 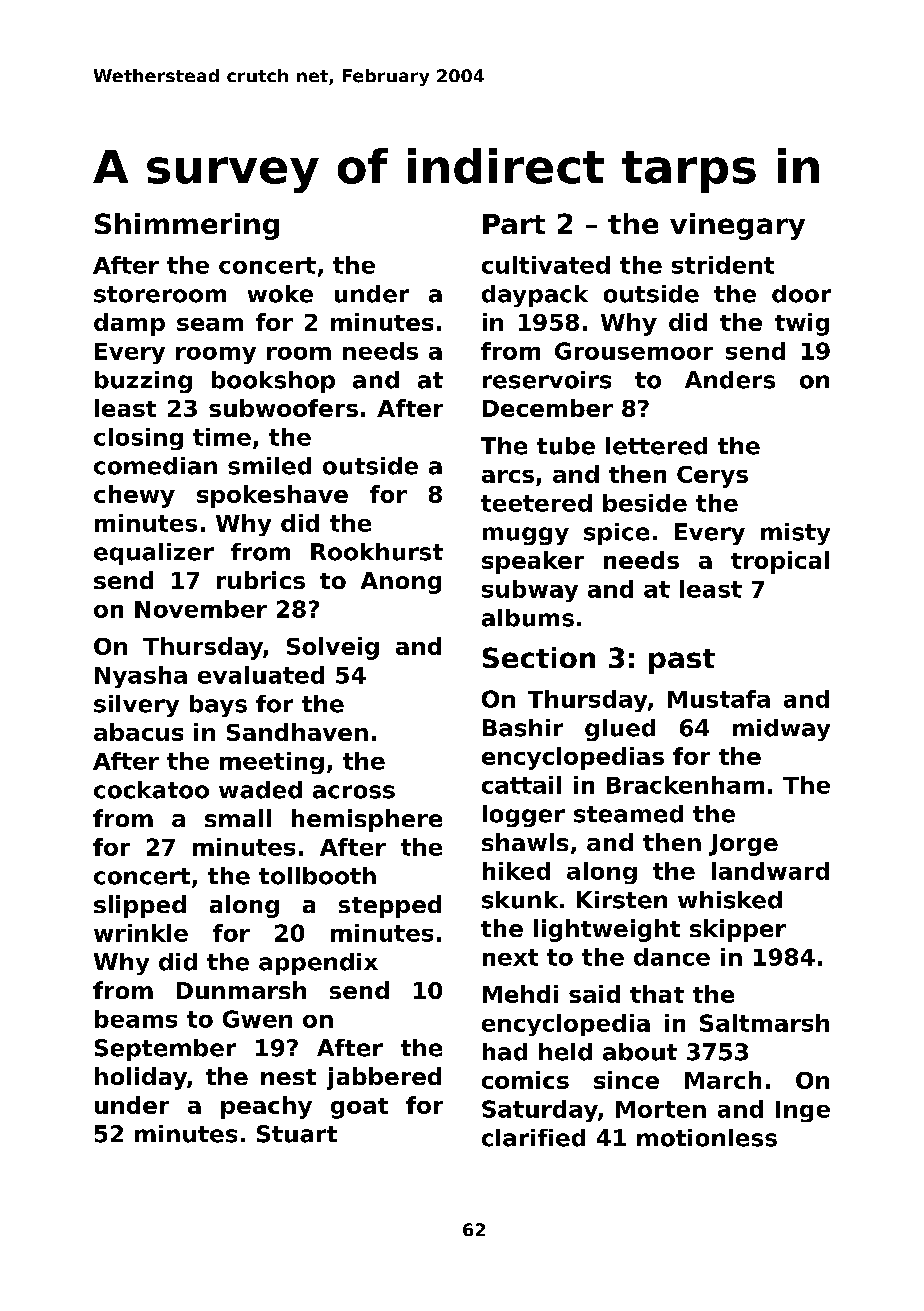 I want to click on jabbered, so click(x=384, y=1078).
